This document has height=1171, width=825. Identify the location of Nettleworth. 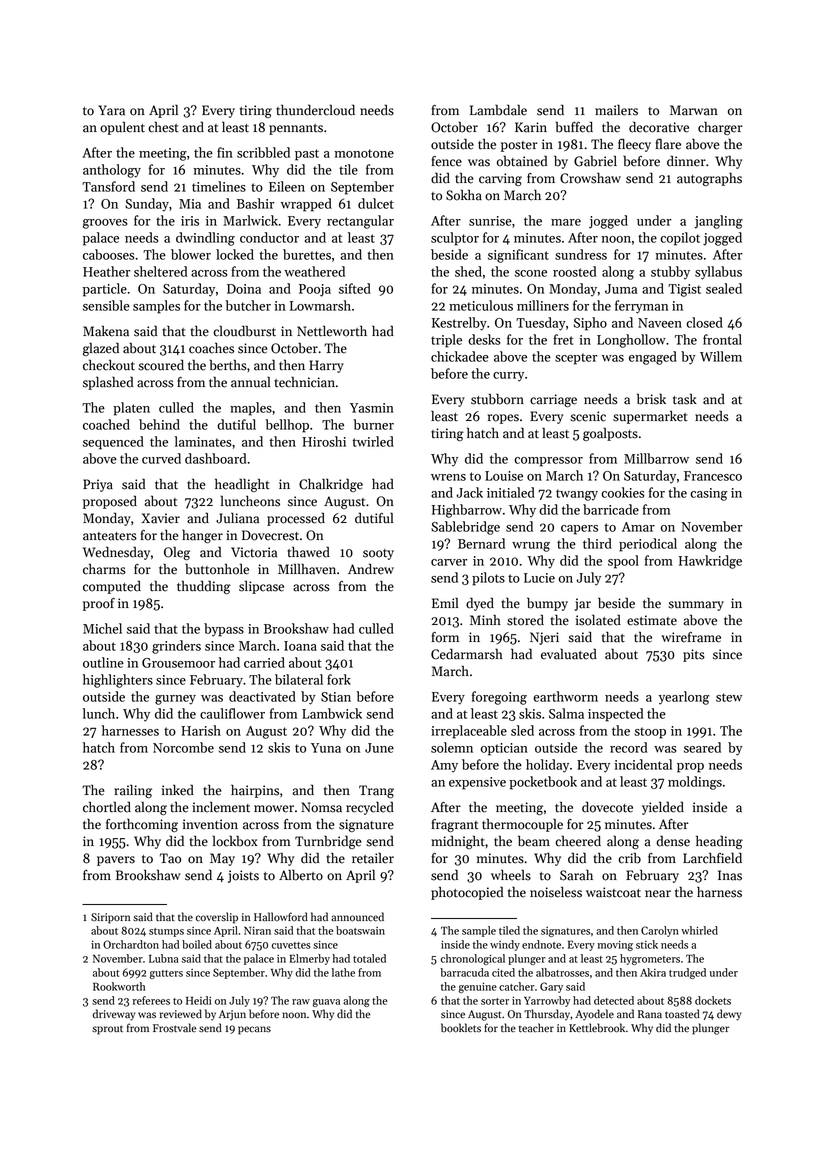
(332, 331).
